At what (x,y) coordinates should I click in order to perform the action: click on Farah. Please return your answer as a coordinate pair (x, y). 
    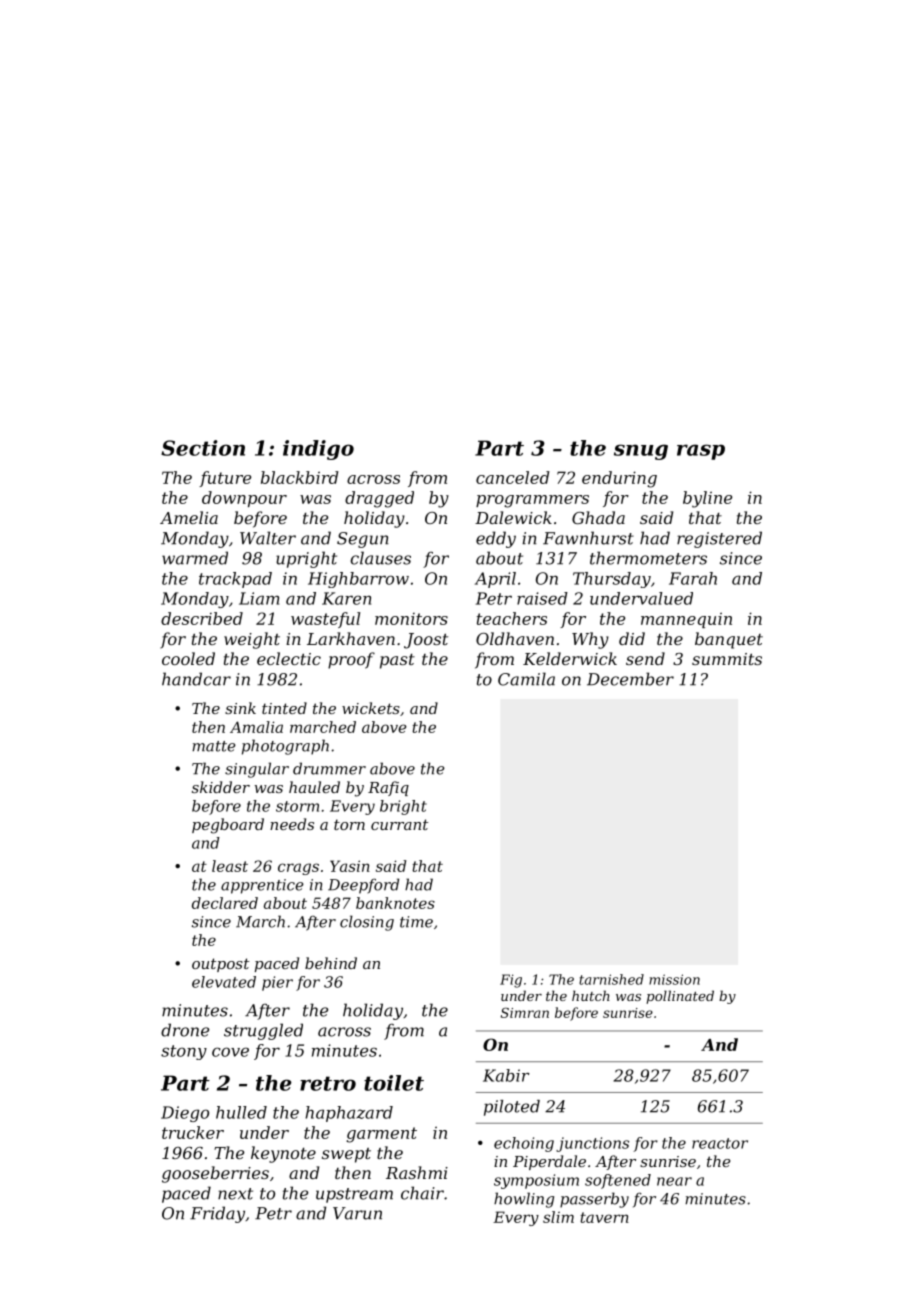
    Looking at the image, I should click on (693, 578).
